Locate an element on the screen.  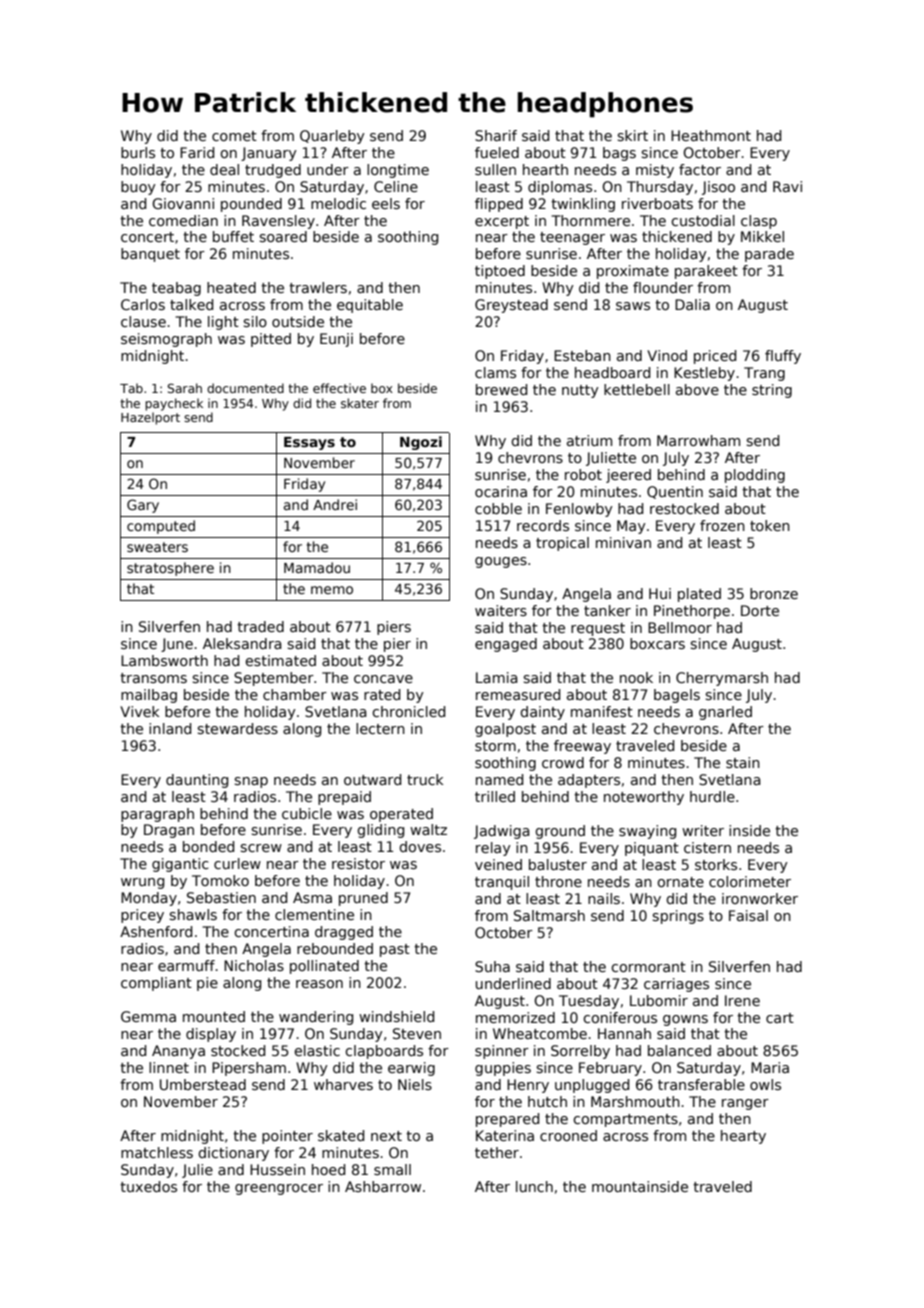
heated is located at coordinates (231, 287).
